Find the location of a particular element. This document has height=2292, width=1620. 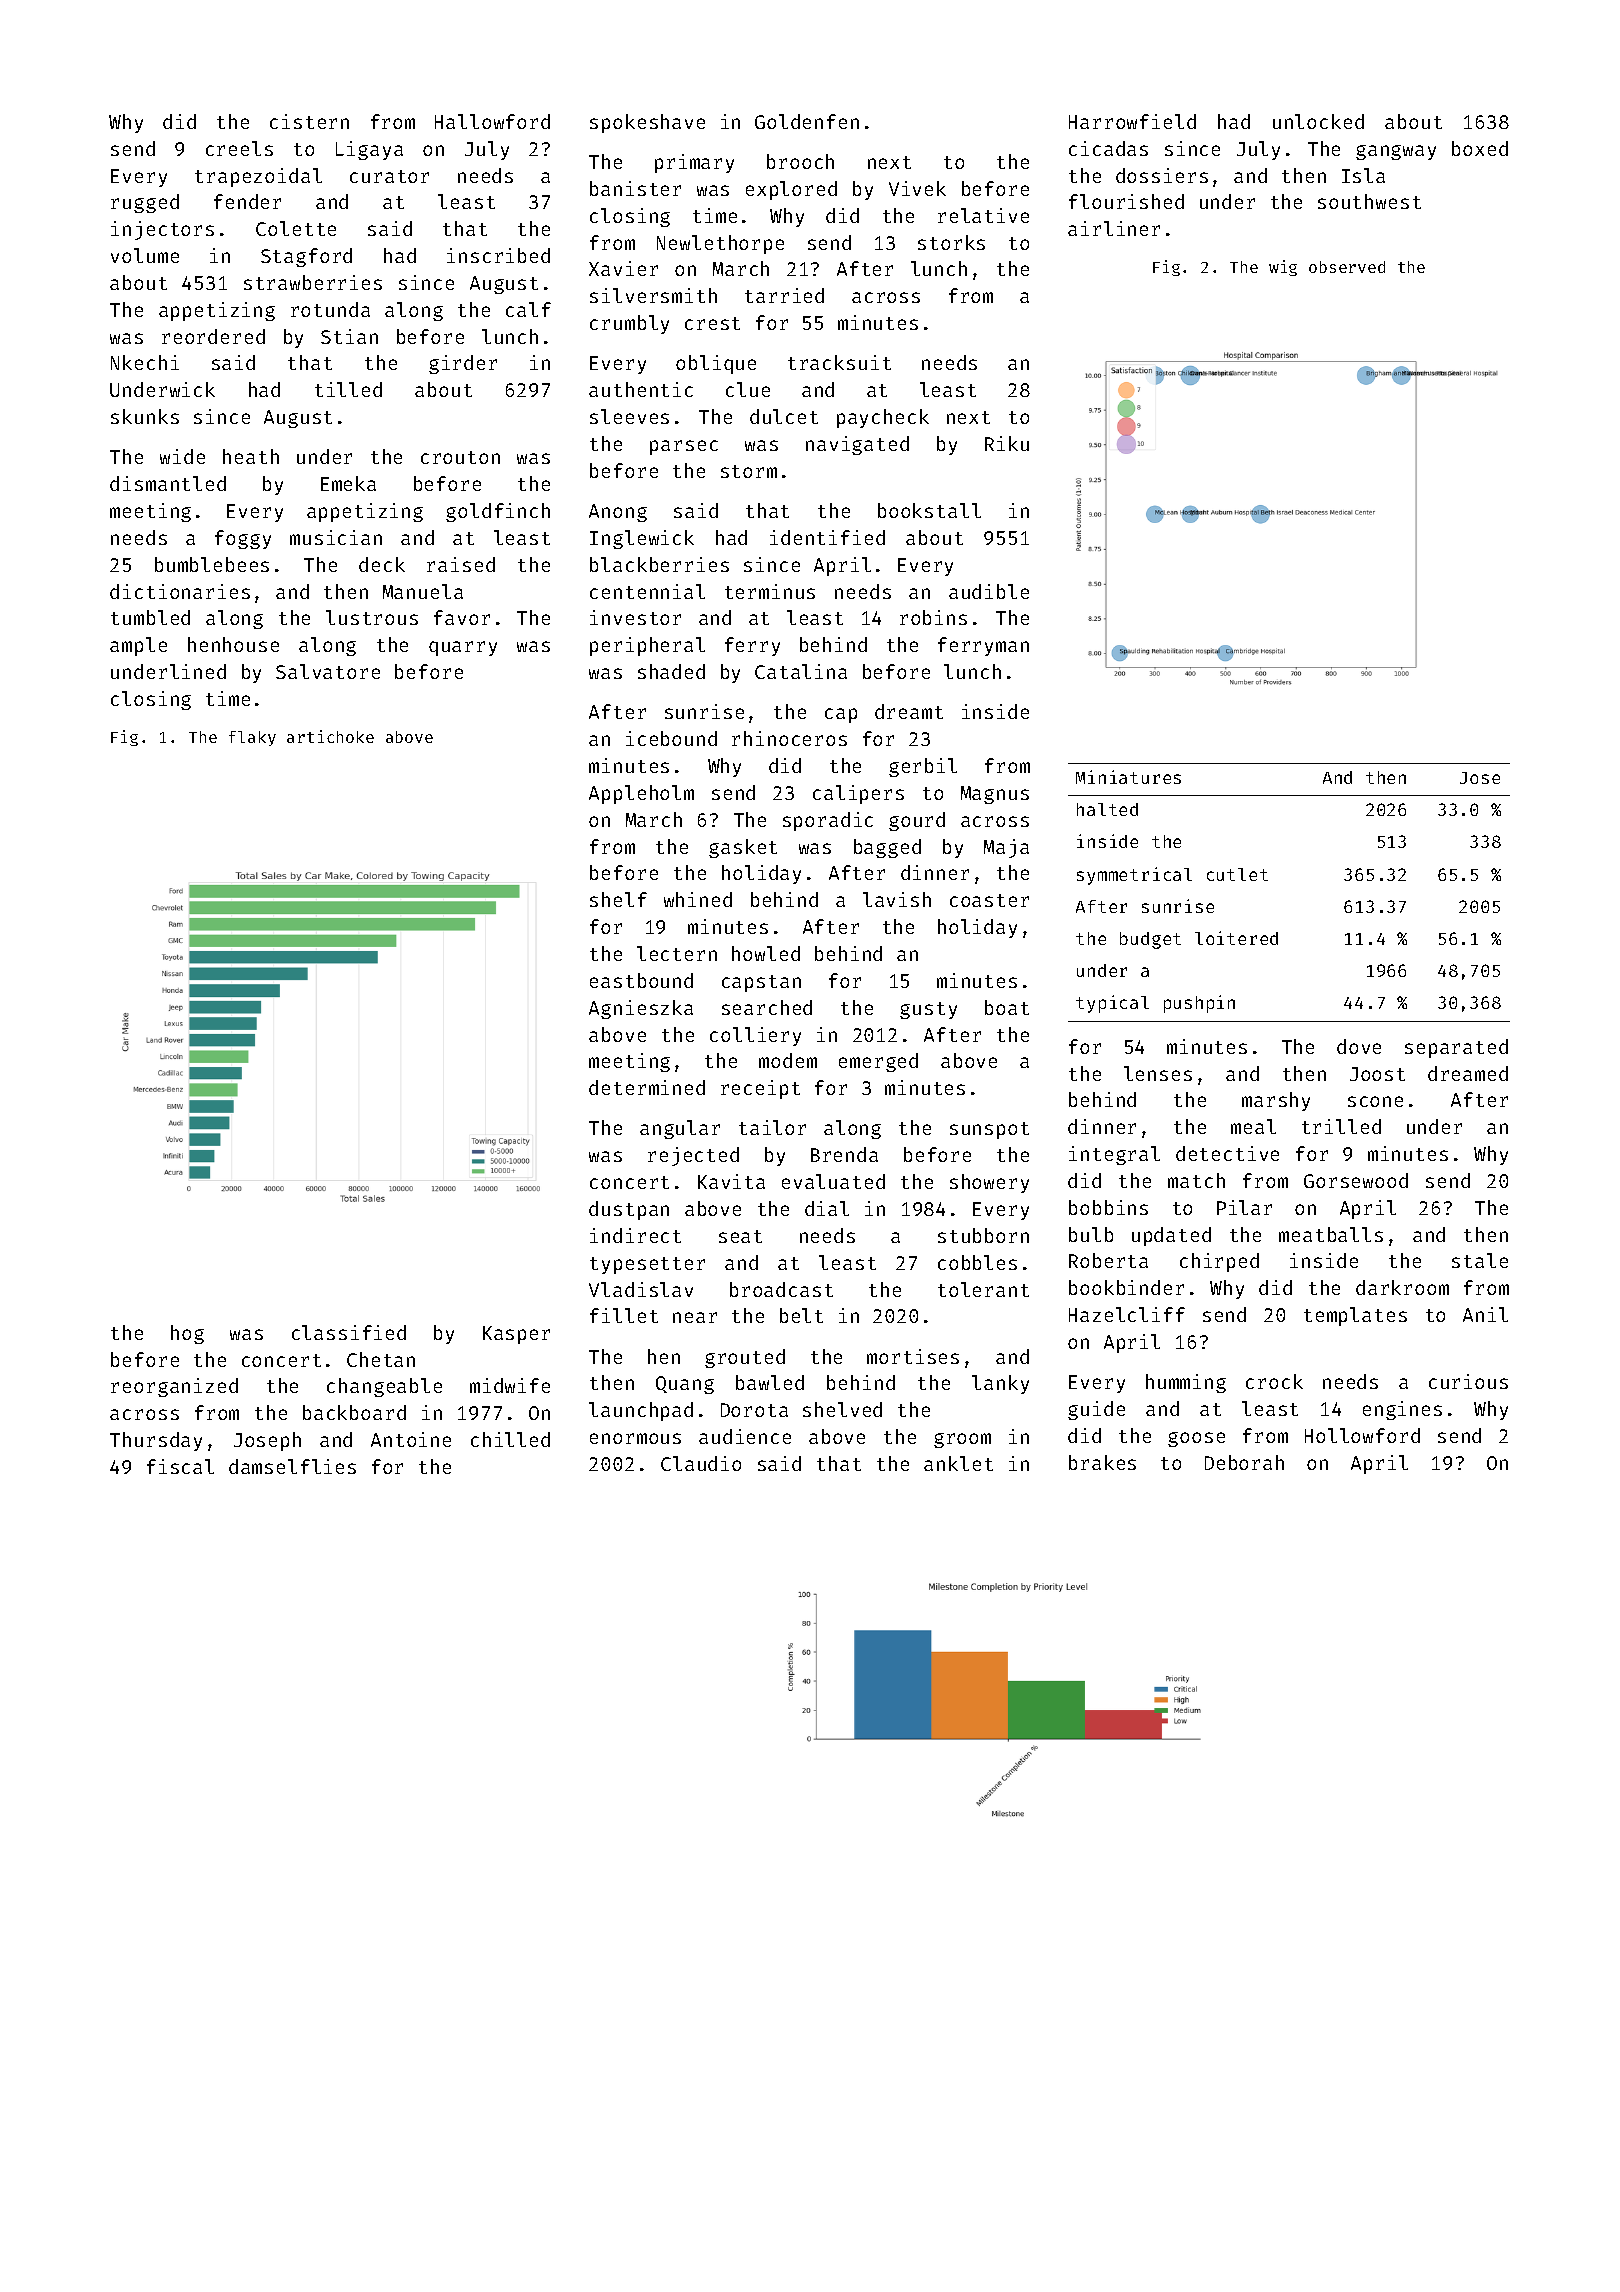

gerbil is located at coordinates (923, 767).
